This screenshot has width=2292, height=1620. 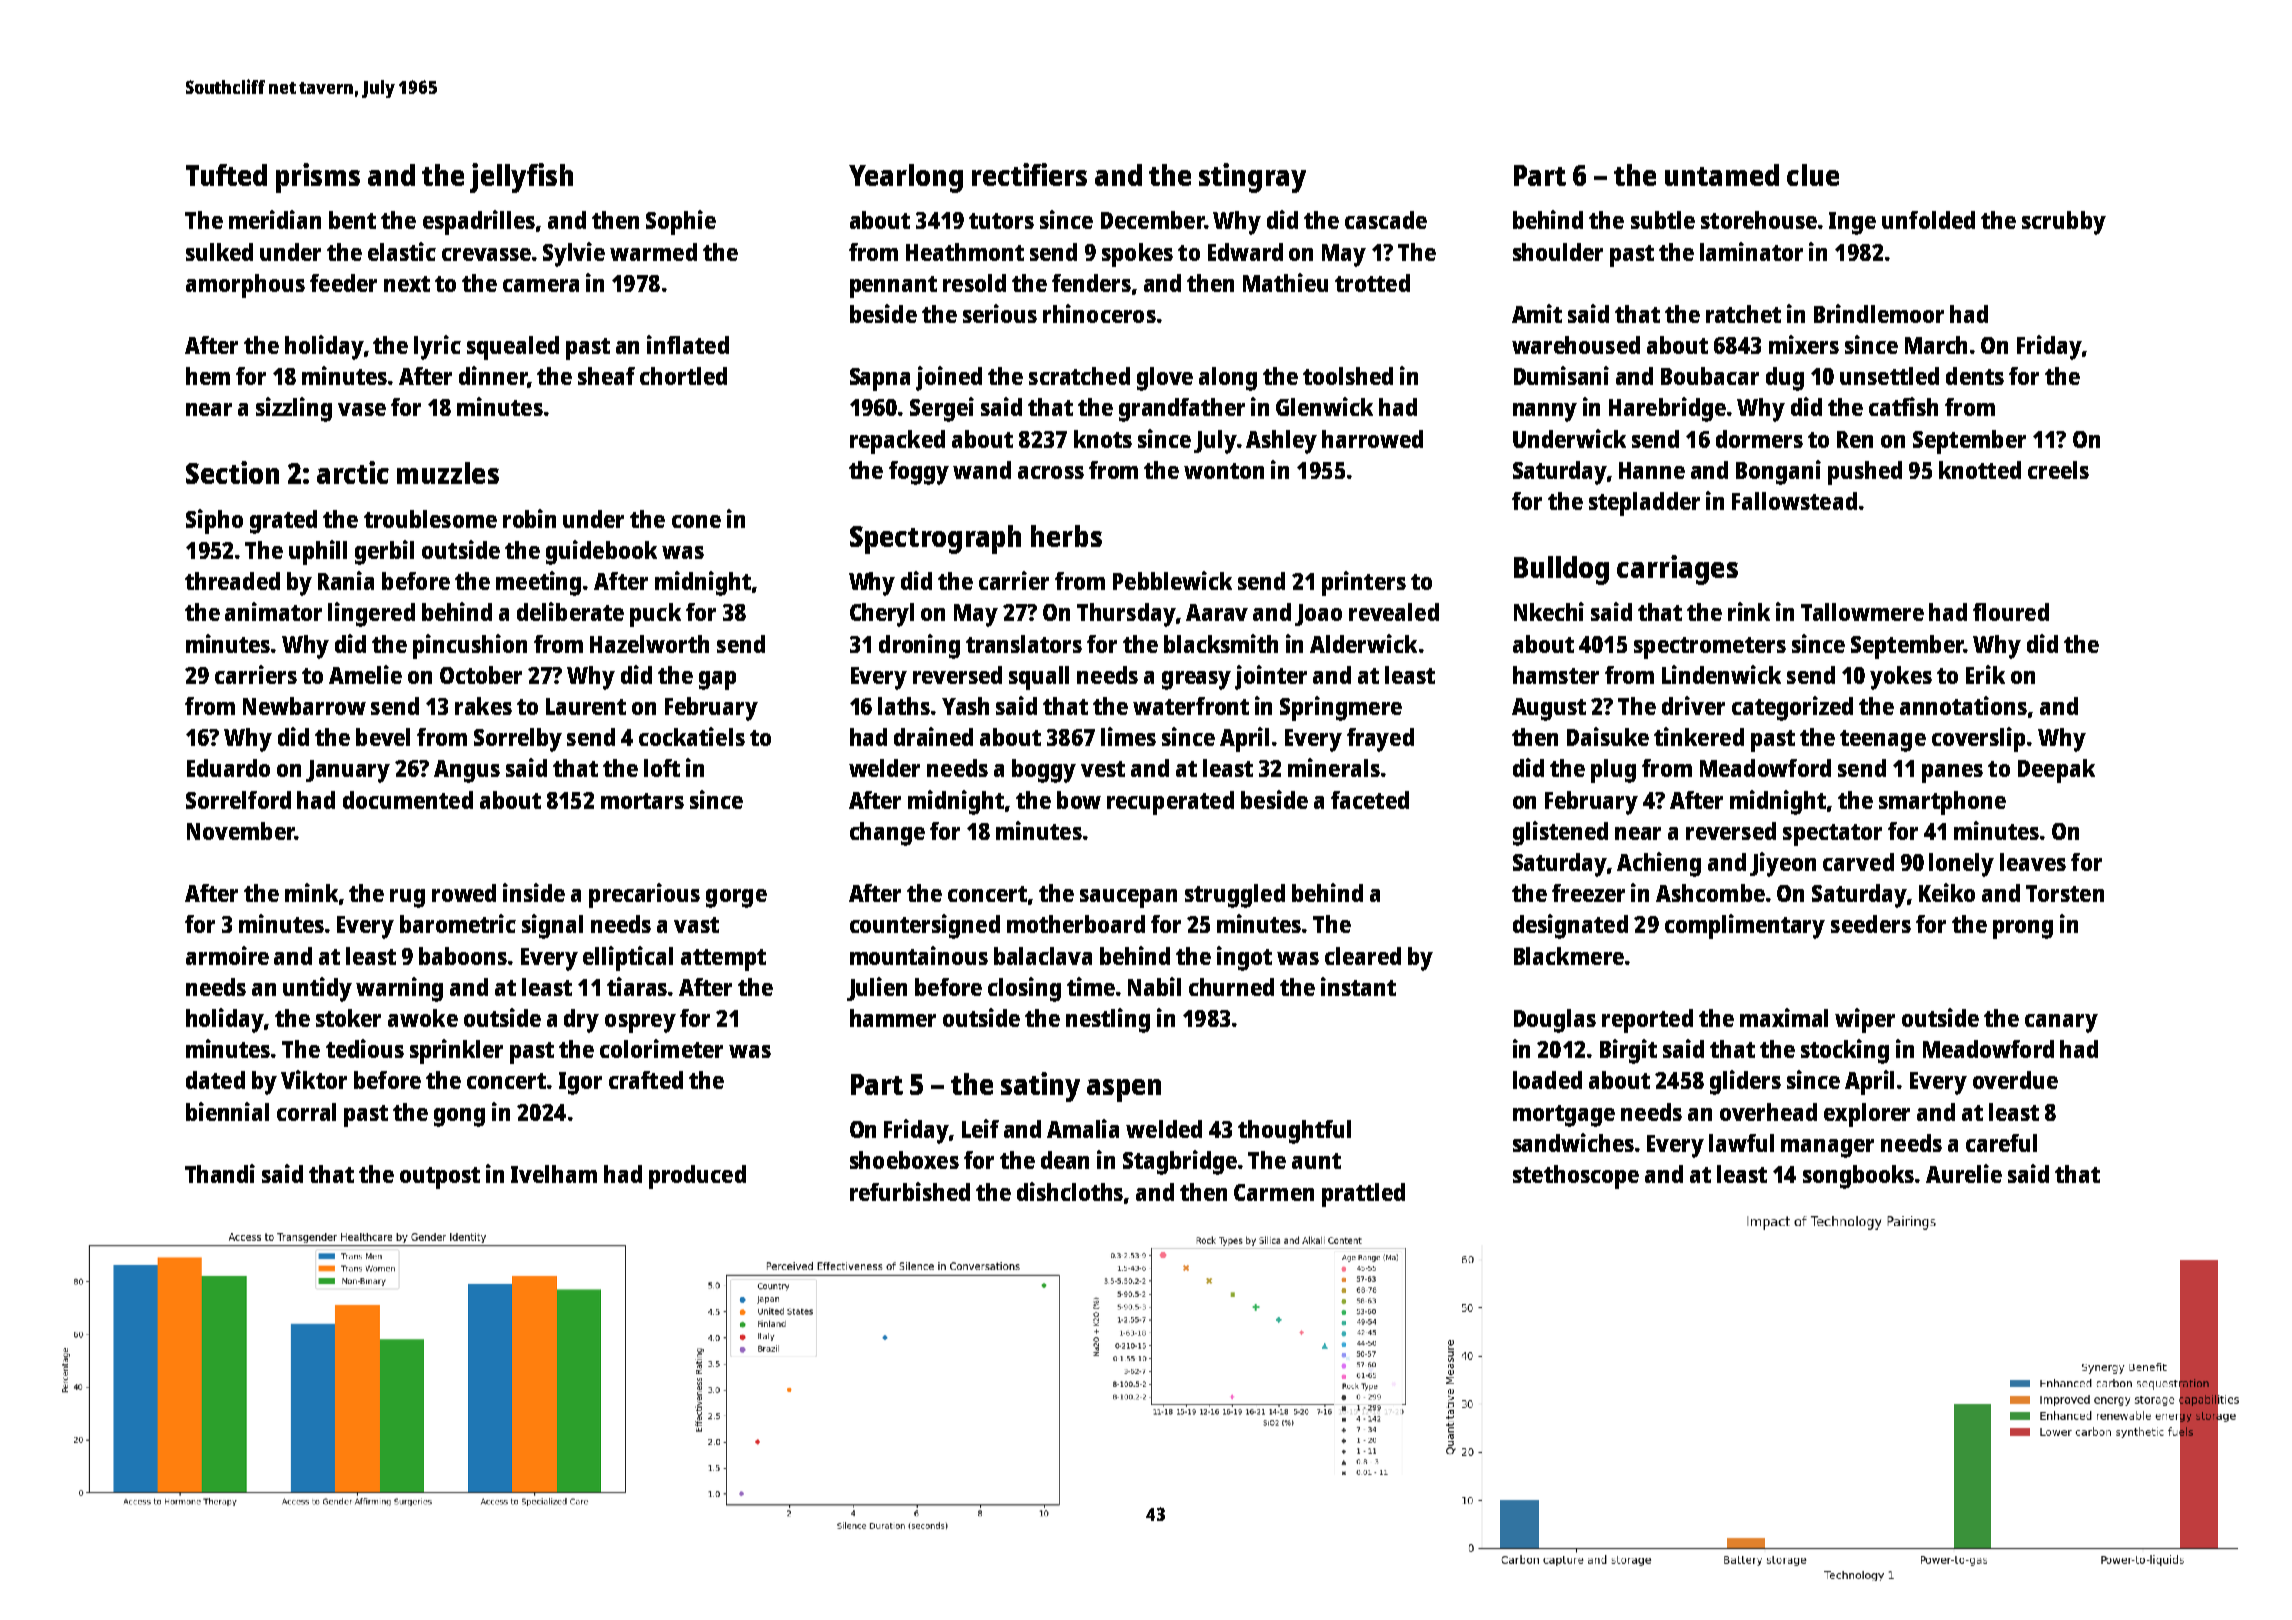 What do you see at coordinates (601, 552) in the screenshot?
I see `guidebook` at bounding box center [601, 552].
